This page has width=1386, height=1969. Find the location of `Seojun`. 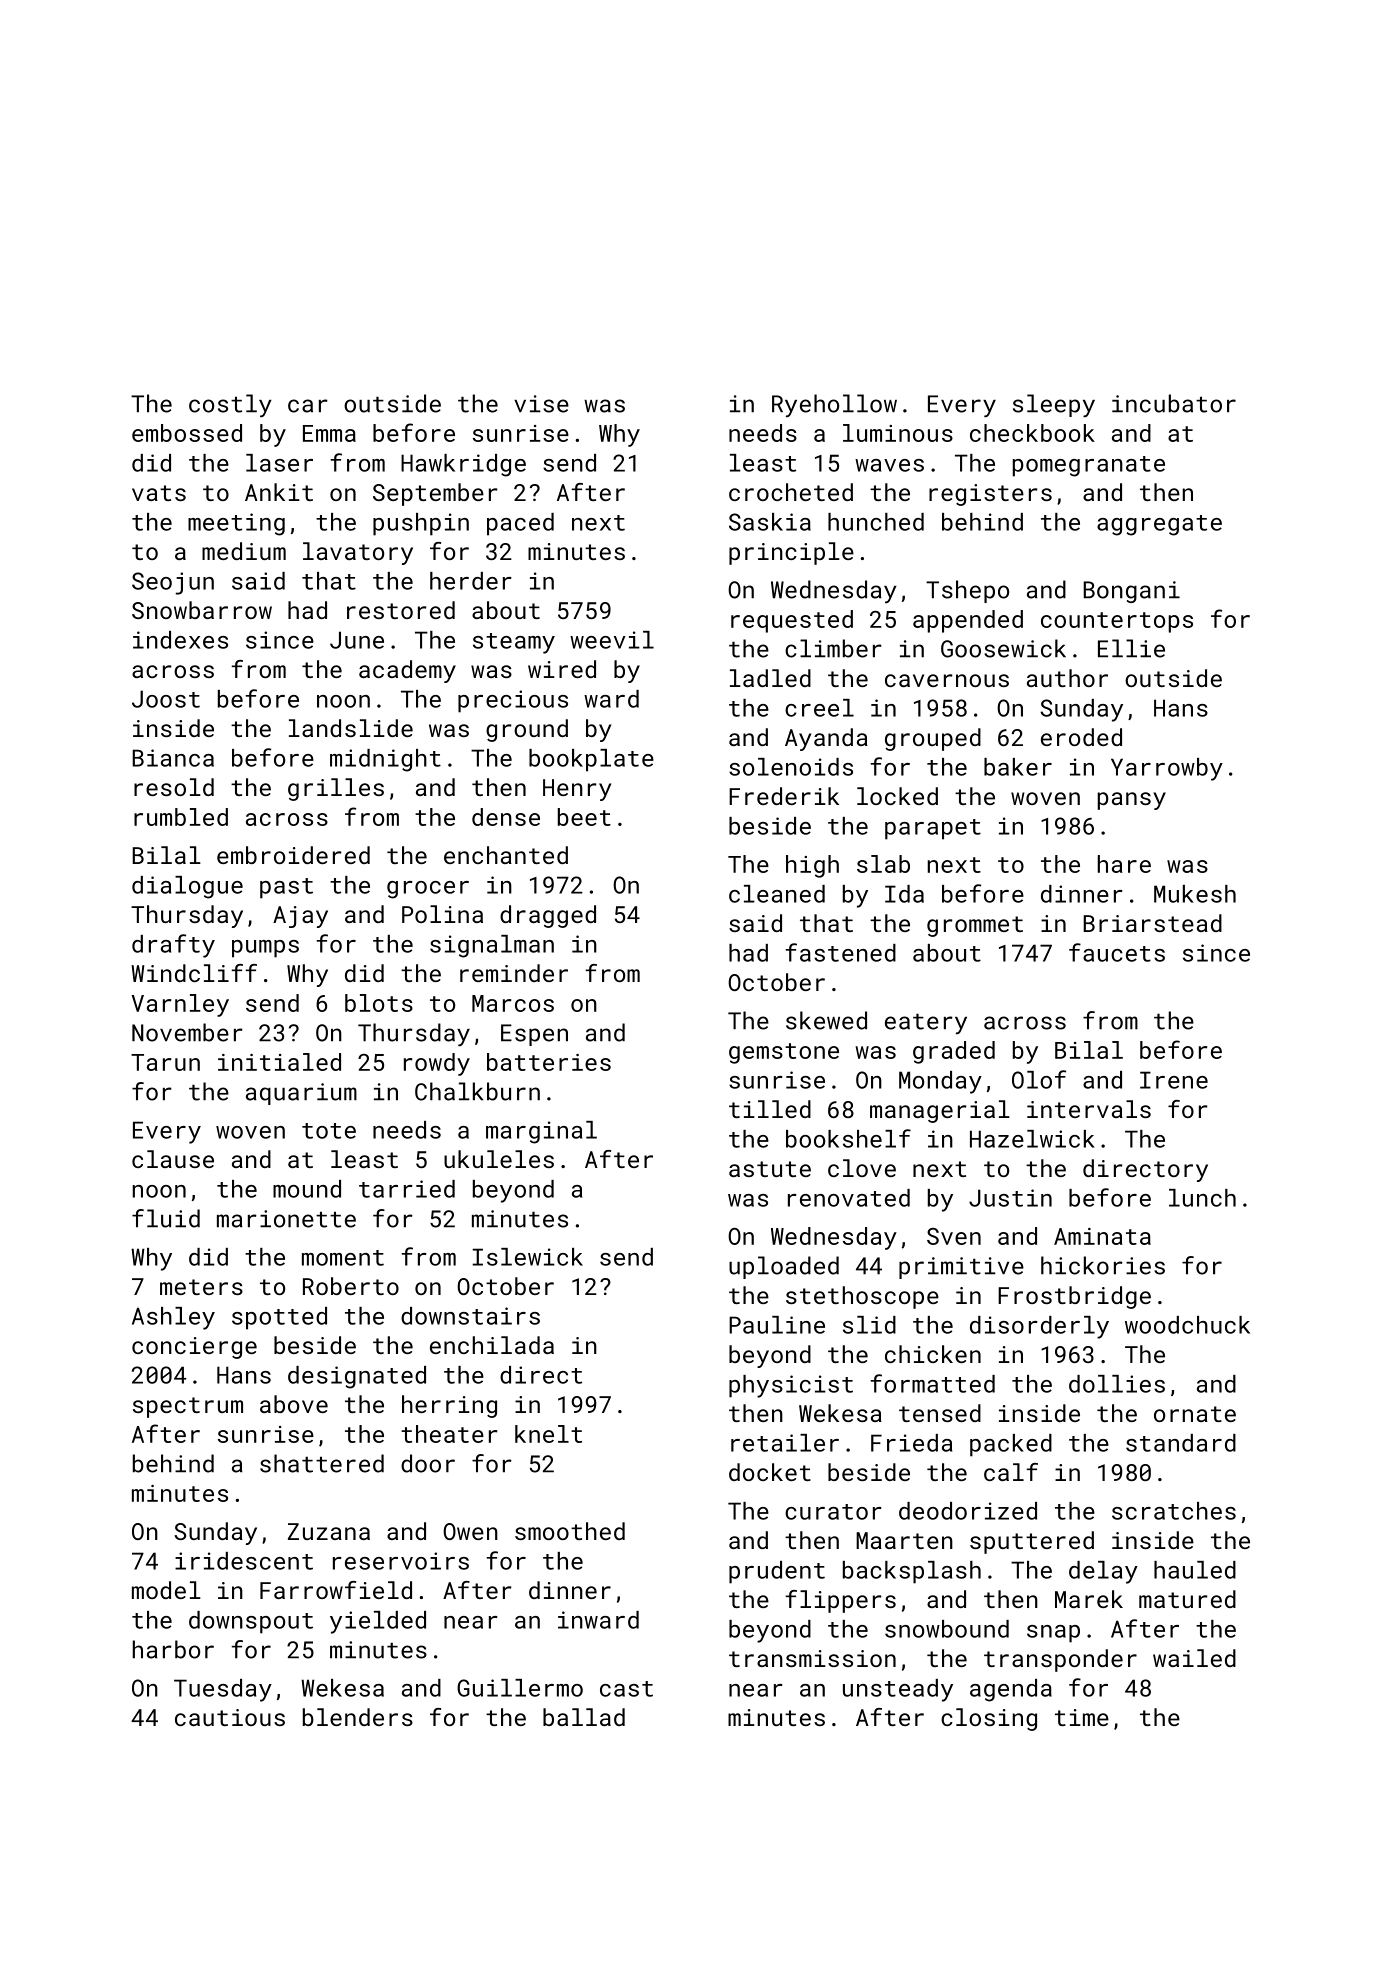

Seojun is located at coordinates (173, 583).
